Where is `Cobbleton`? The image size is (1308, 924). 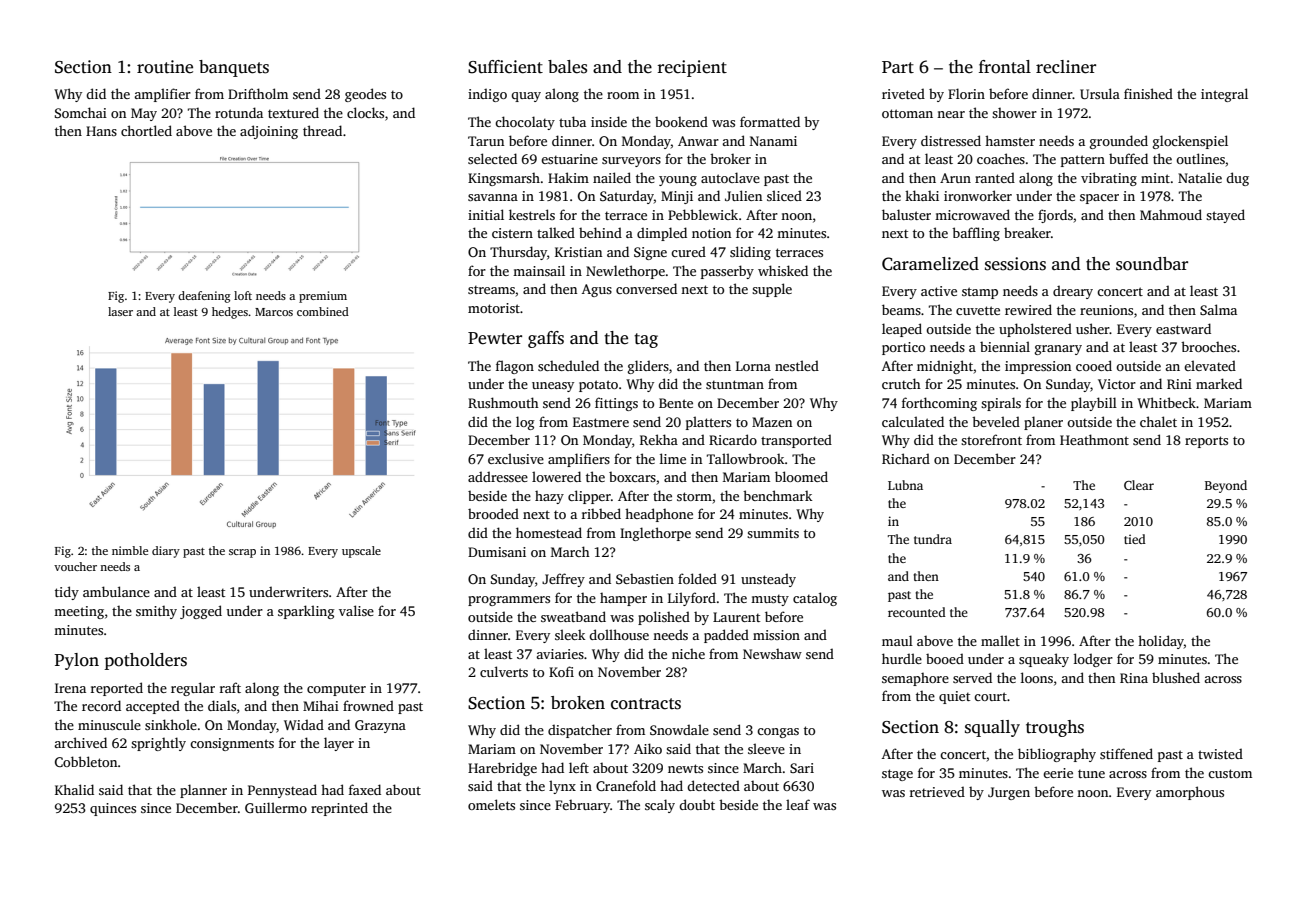
Cobbleton is located at coordinates (86, 761).
